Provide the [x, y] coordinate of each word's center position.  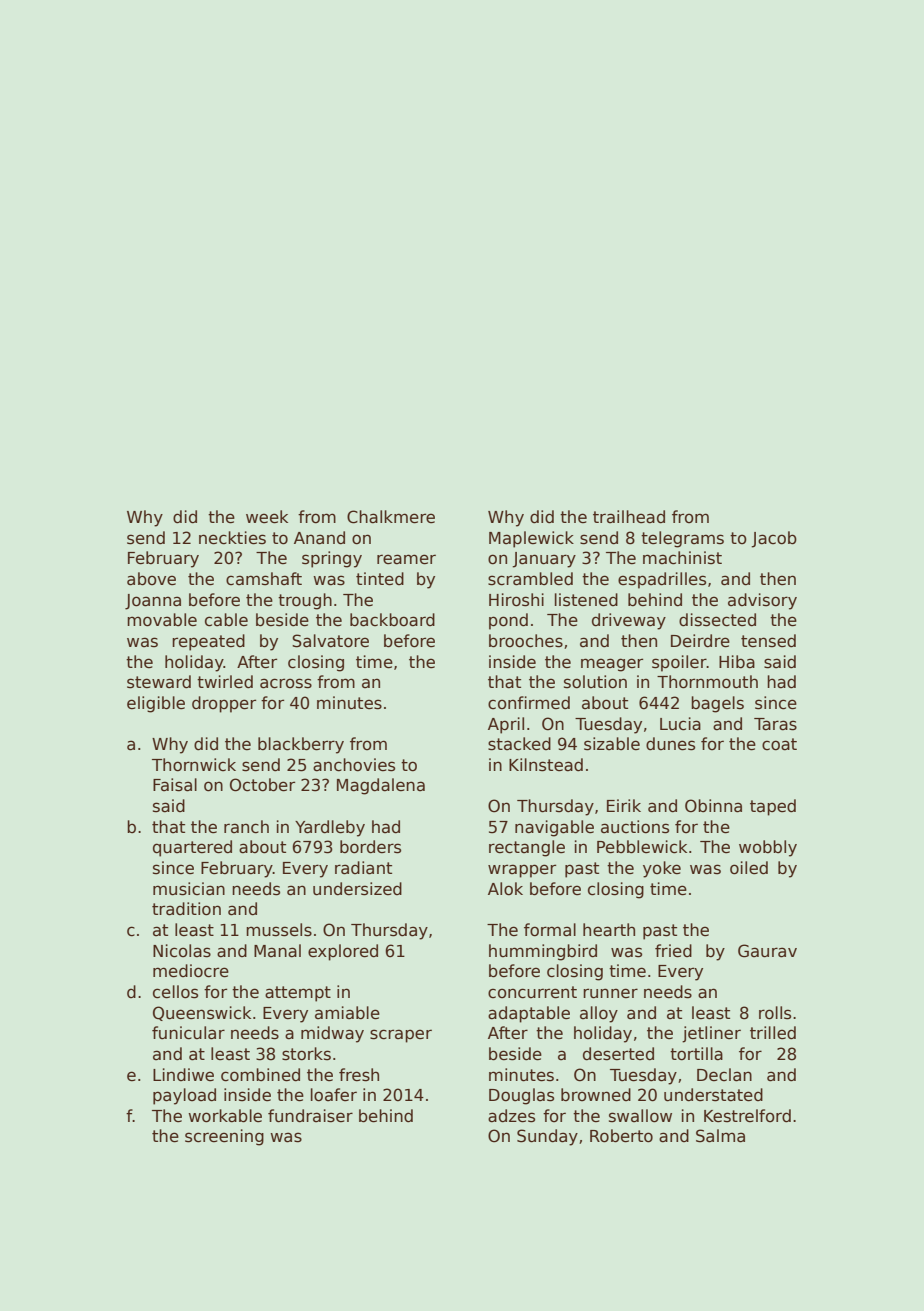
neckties [232, 538]
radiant [363, 868]
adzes [511, 1116]
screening [224, 1137]
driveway [629, 621]
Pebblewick [642, 847]
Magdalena [381, 786]
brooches [526, 641]
